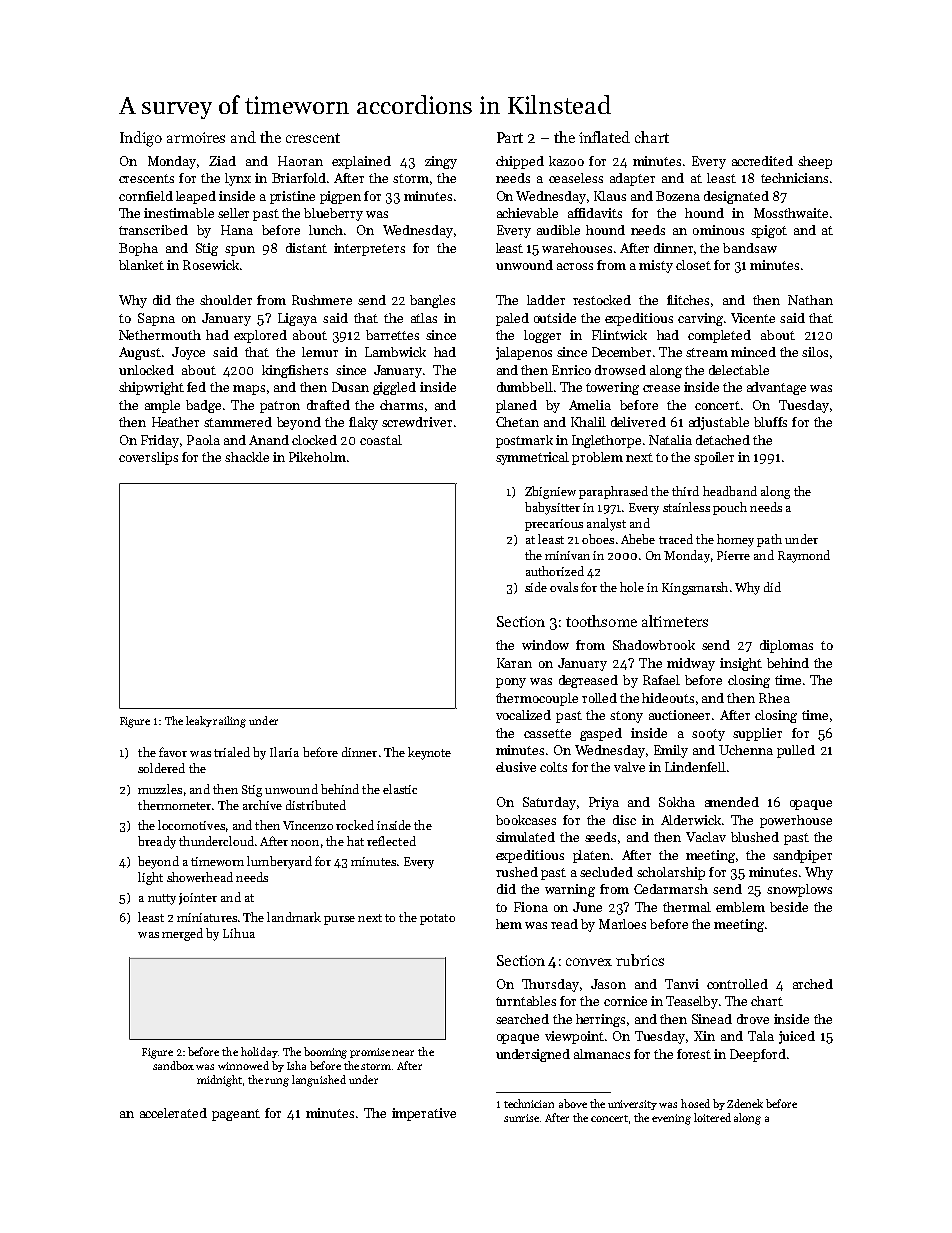  What do you see at coordinates (141, 139) in the screenshot?
I see `Indigo` at bounding box center [141, 139].
